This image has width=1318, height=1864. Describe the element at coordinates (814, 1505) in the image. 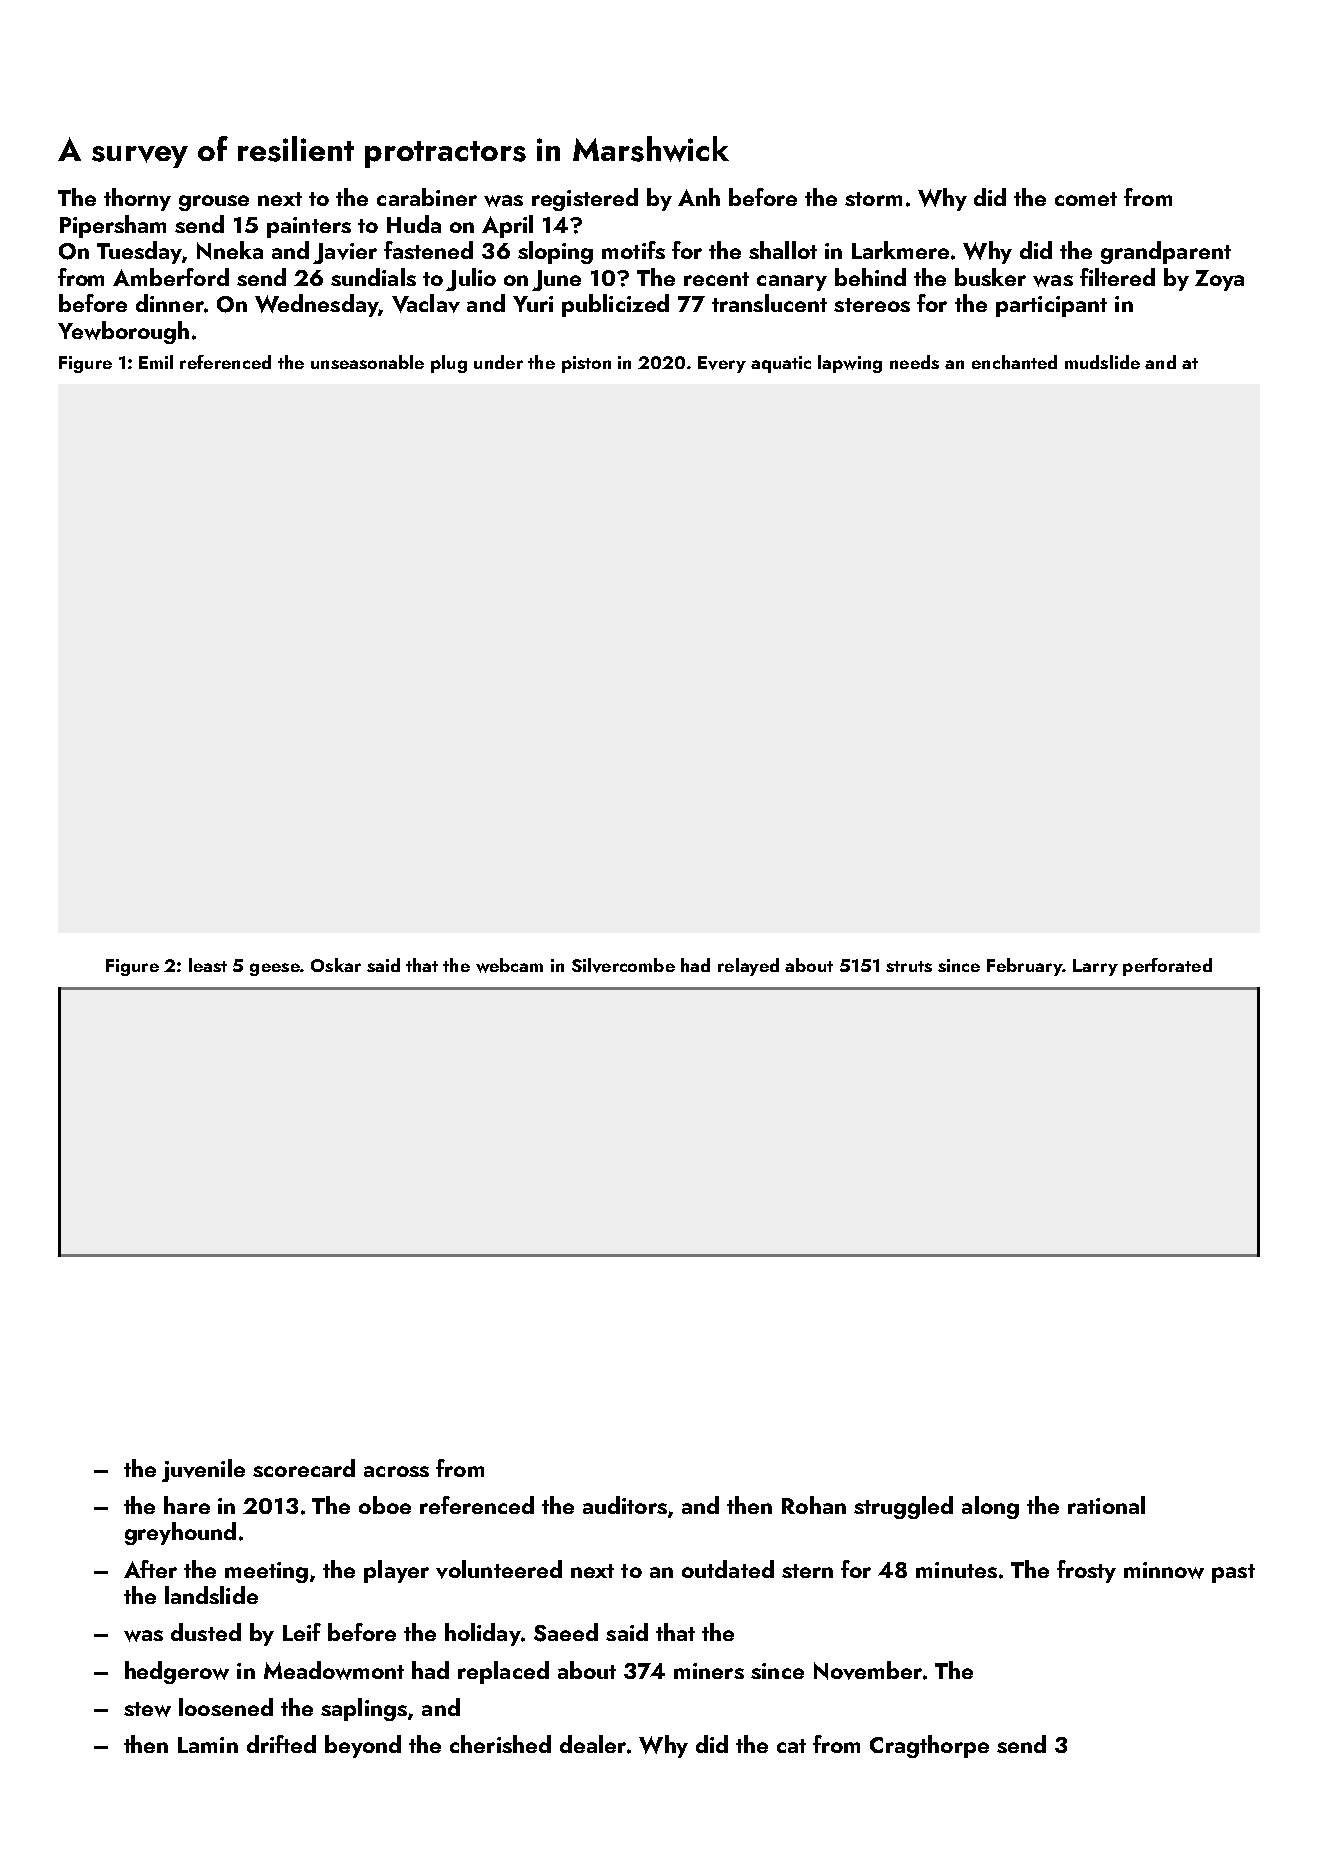

I see `Rohan` at that location.
